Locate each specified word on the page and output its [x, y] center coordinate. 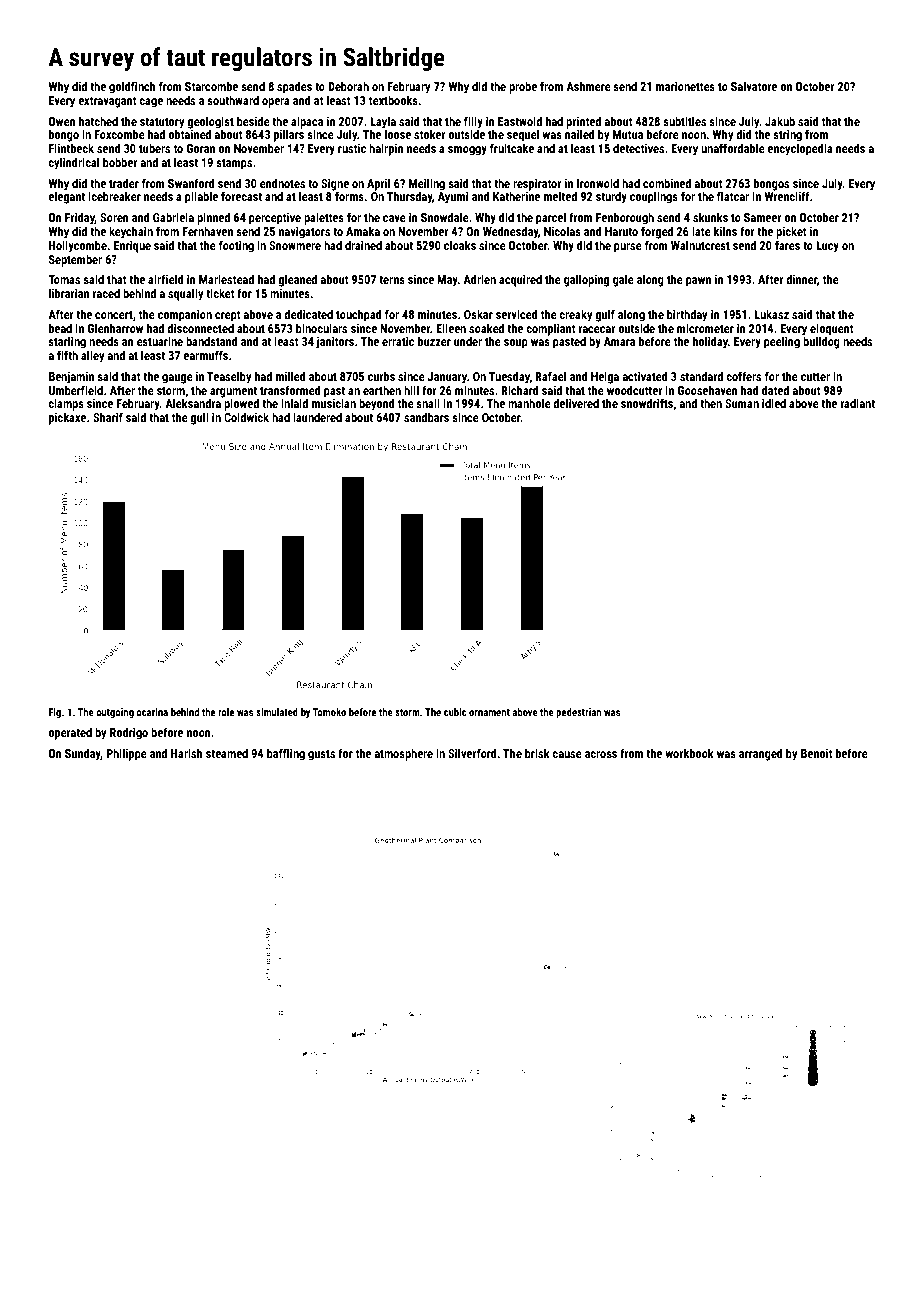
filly [473, 122]
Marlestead [226, 279]
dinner [801, 279]
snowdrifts [647, 403]
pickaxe [67, 418]
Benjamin [71, 378]
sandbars [426, 417]
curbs [381, 376]
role [226, 712]
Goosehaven [708, 390]
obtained [189, 134]
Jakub [780, 121]
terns [392, 280]
